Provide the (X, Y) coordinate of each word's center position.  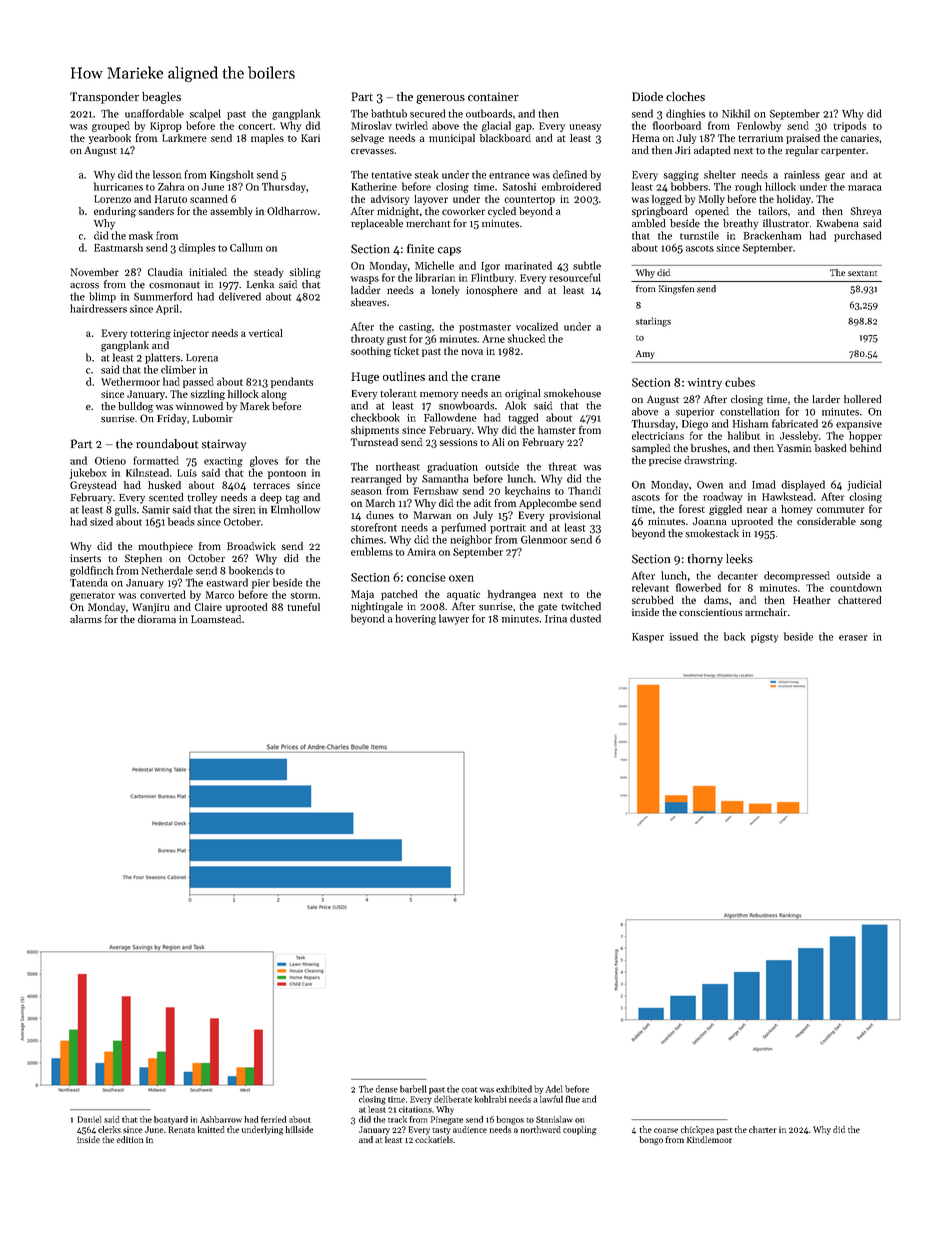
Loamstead (216, 619)
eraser (853, 638)
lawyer (454, 619)
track (397, 1119)
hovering (416, 619)
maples (267, 139)
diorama (157, 619)
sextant (862, 273)
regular (802, 151)
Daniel (89, 1119)
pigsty (764, 638)
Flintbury (492, 278)
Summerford (163, 296)
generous (440, 99)
